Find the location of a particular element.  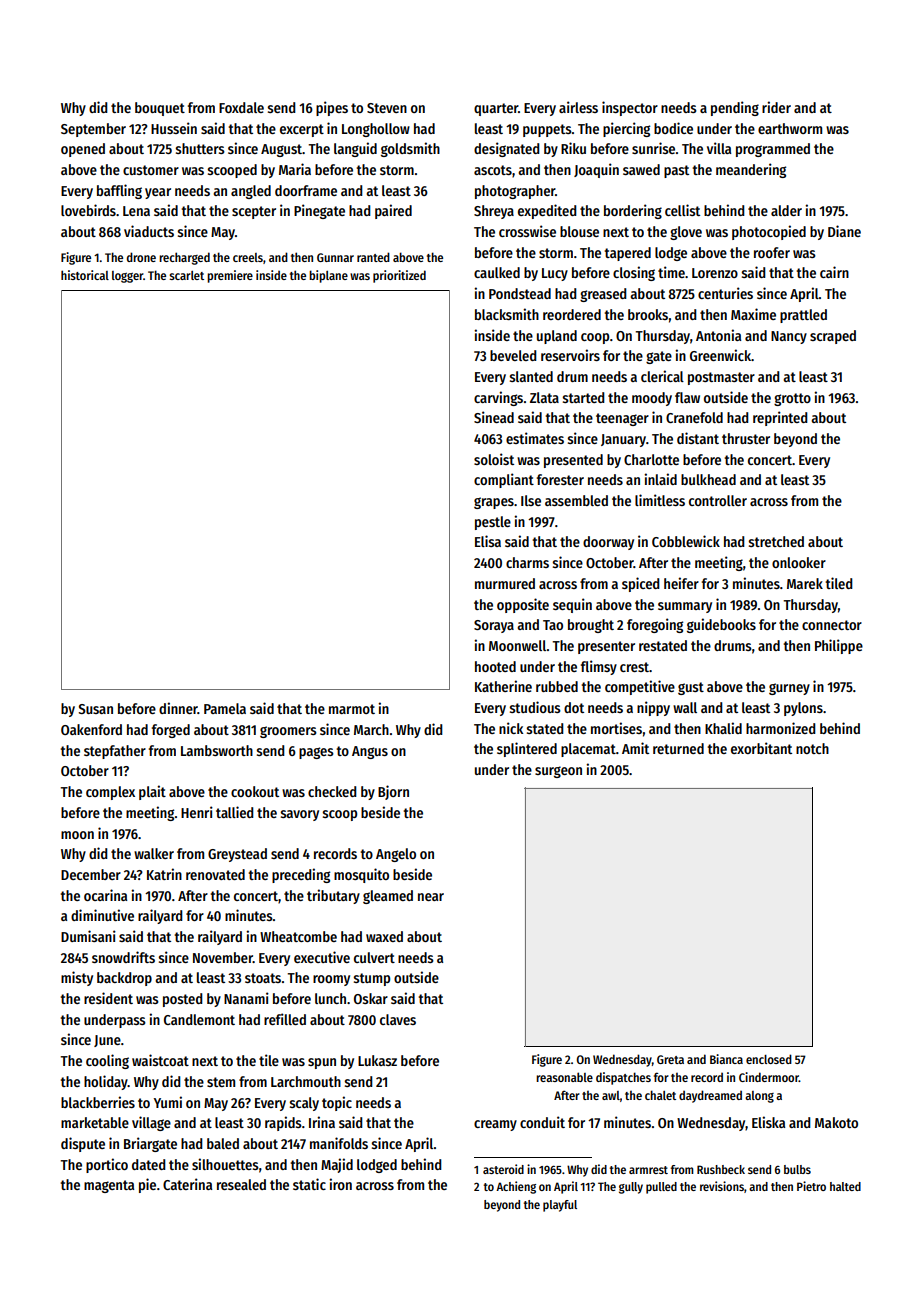

Oskar is located at coordinates (371, 998).
